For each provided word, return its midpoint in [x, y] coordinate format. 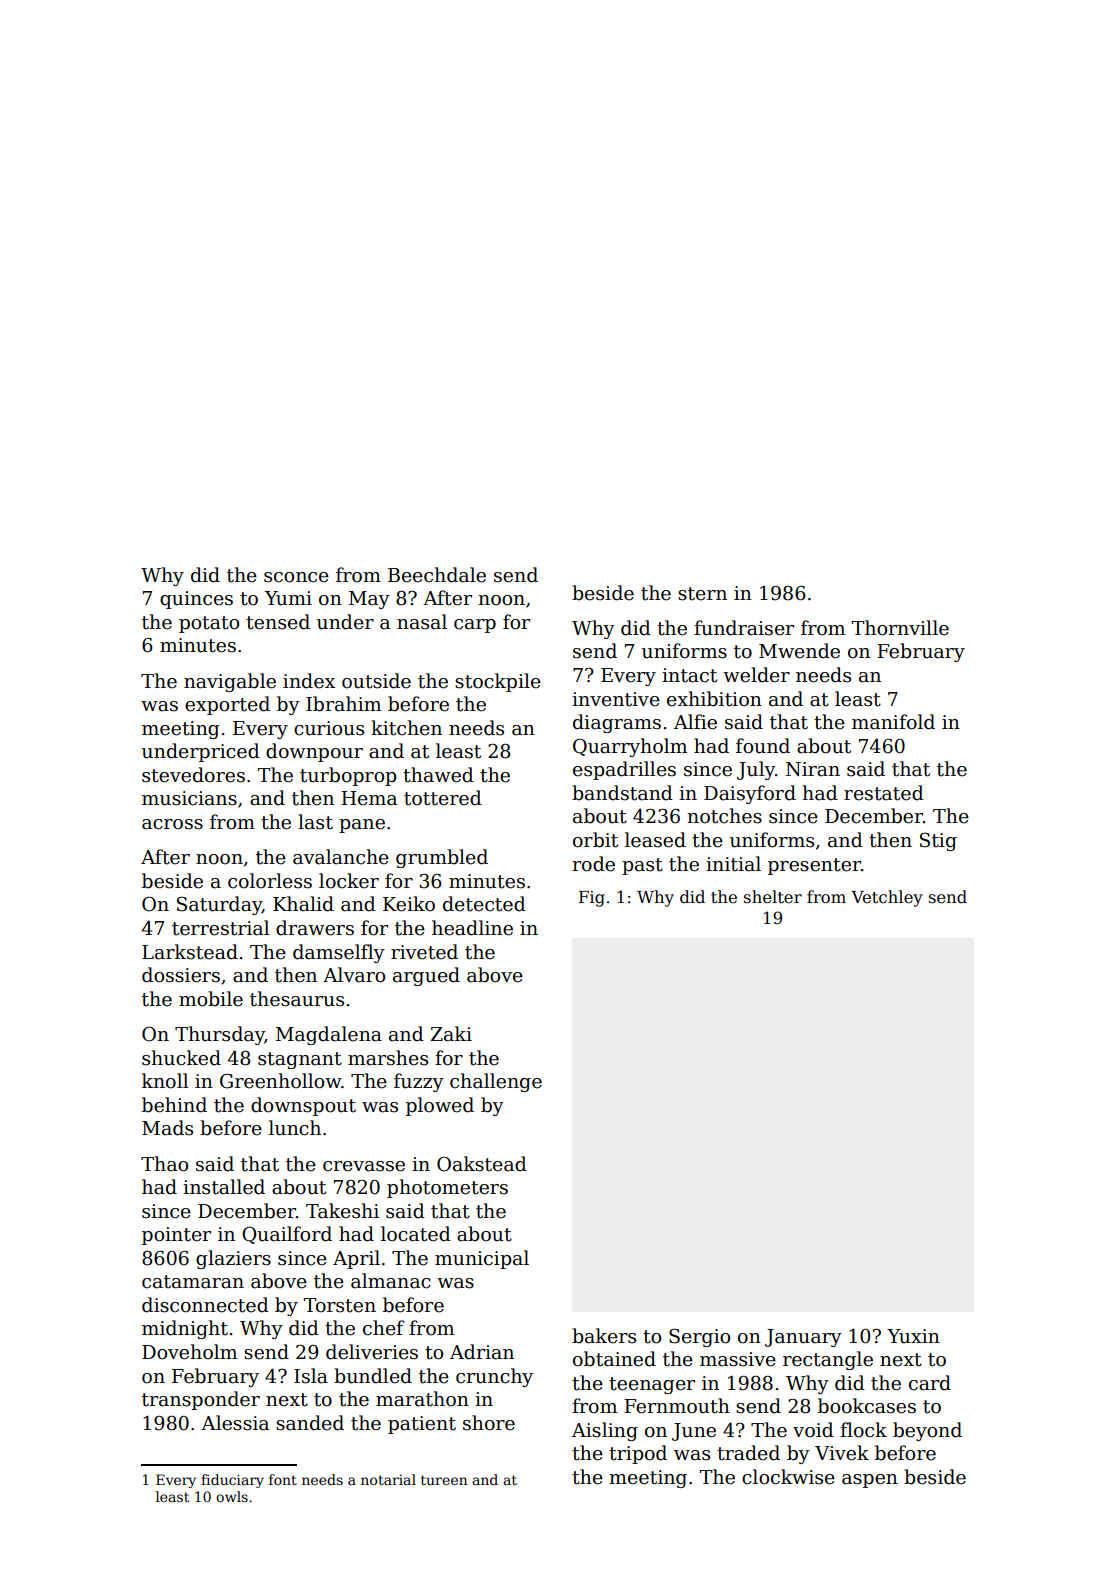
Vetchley [887, 898]
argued [426, 976]
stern [702, 594]
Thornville [900, 628]
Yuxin [913, 1336]
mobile [211, 999]
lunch [295, 1128]
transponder [201, 1400]
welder [756, 675]
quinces [196, 600]
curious [329, 728]
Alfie [695, 722]
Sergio [699, 1337]
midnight [185, 1329]
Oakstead [482, 1164]
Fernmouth [677, 1406]
